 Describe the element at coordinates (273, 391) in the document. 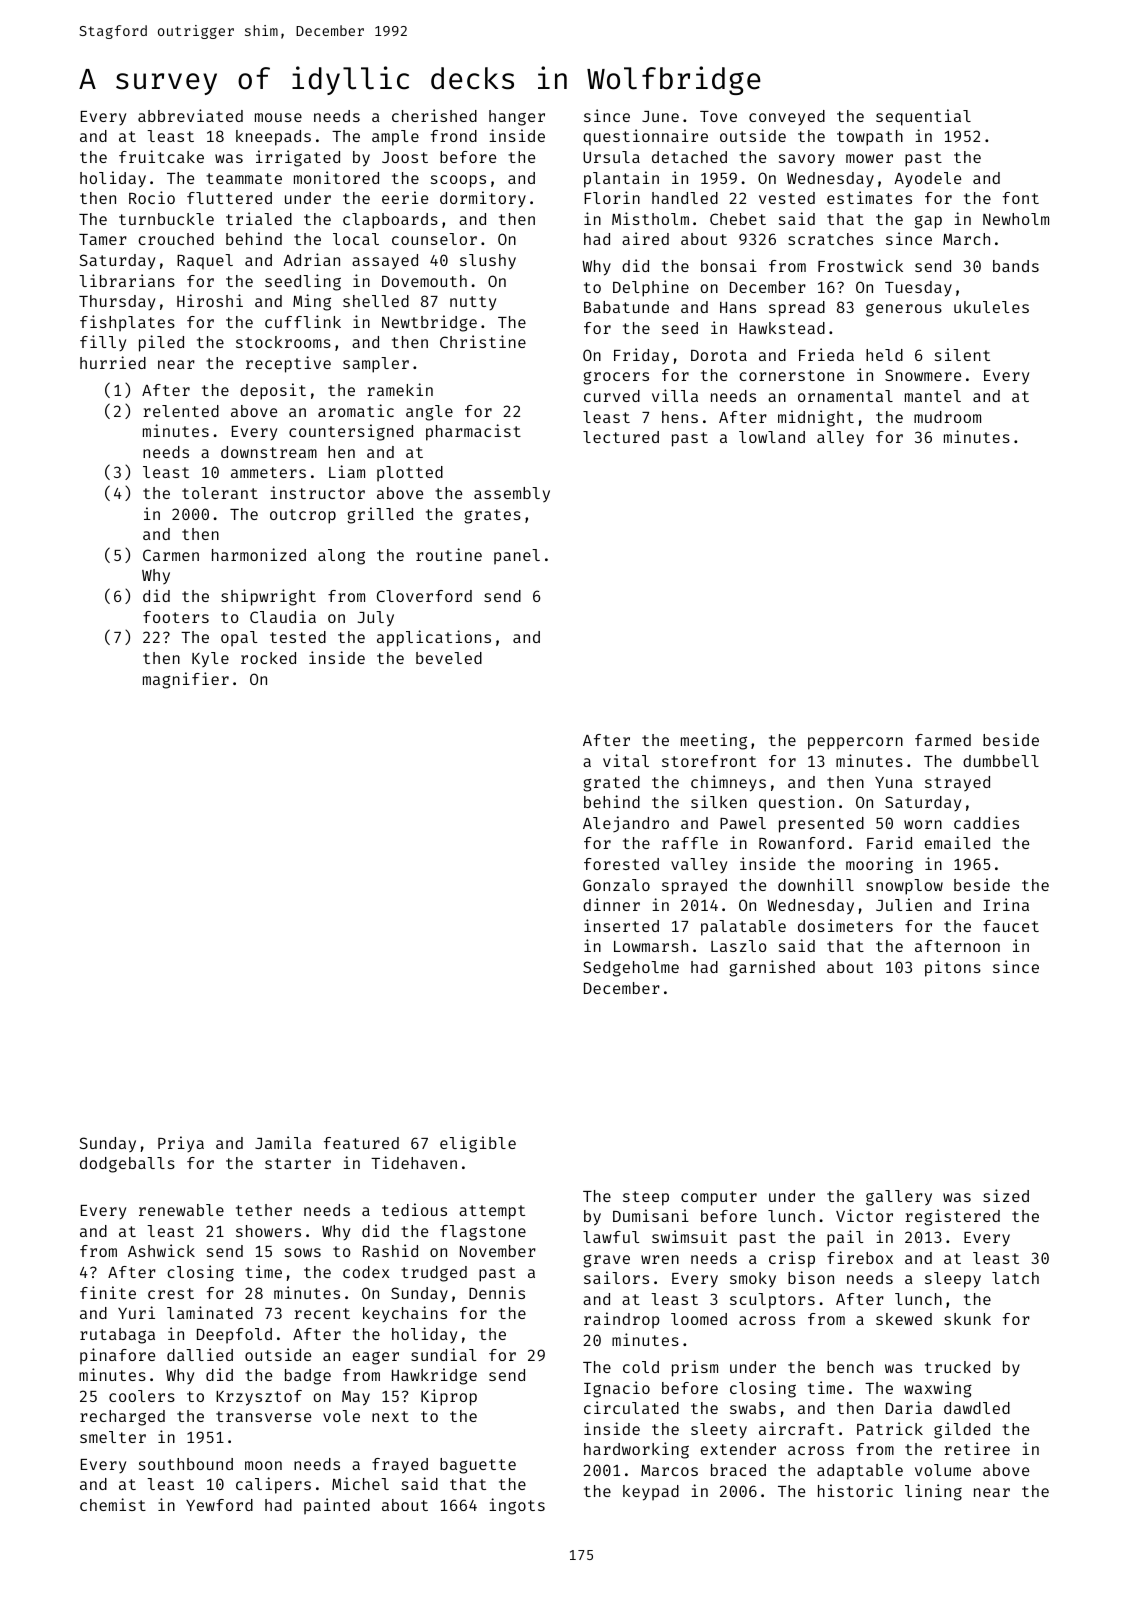

I see `deposit` at that location.
